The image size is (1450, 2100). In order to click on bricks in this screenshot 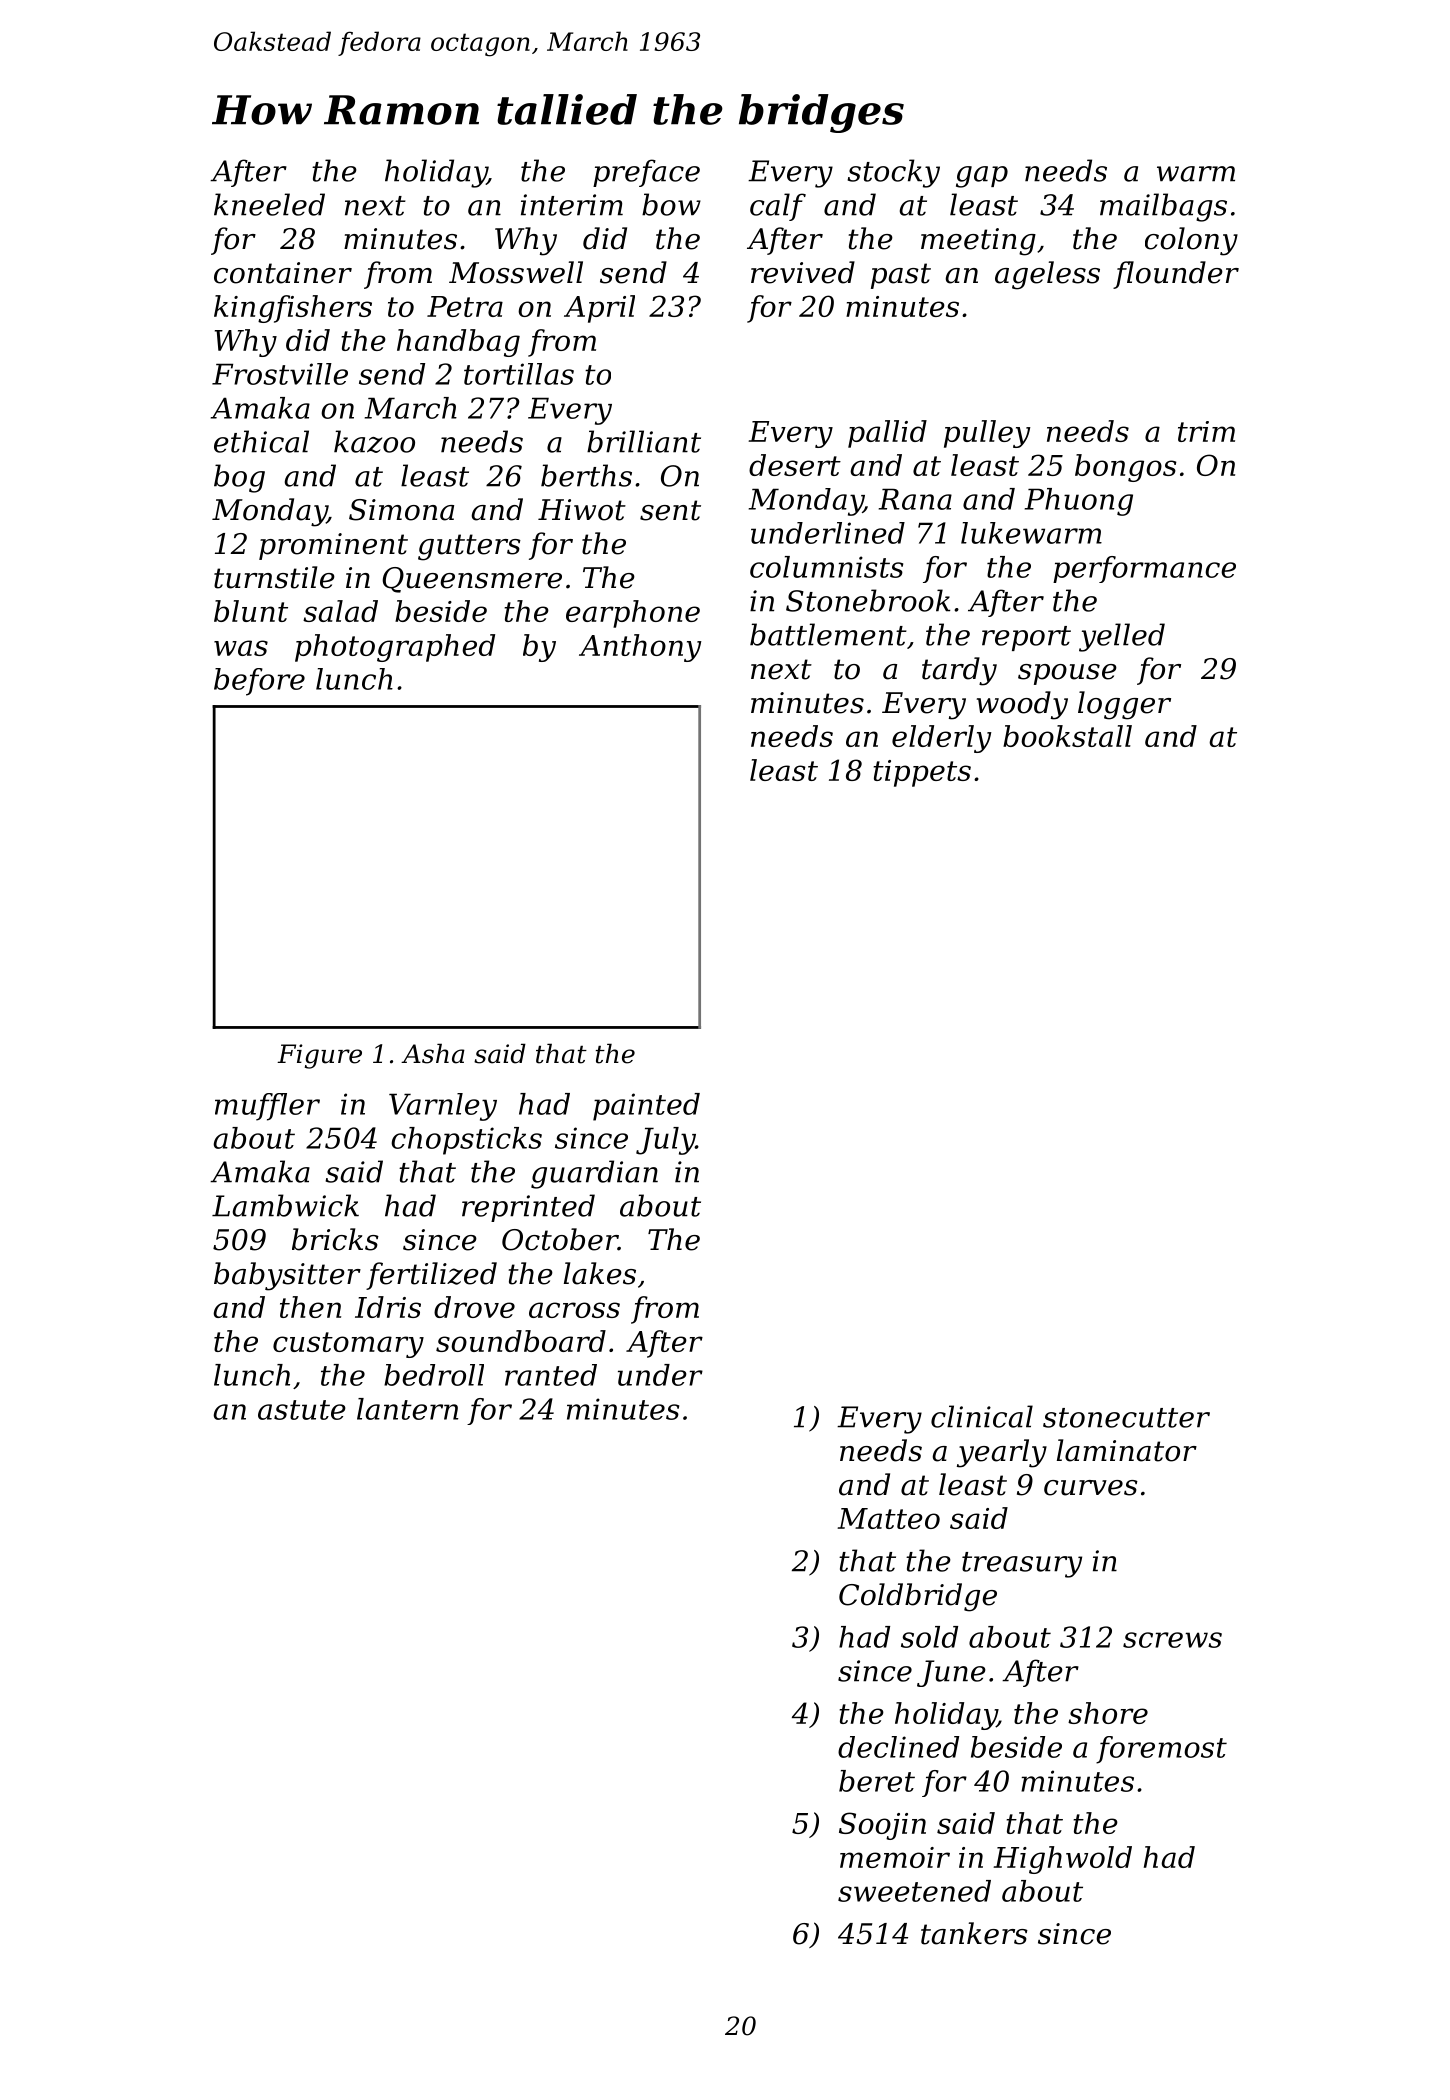, I will do `click(335, 1239)`.
